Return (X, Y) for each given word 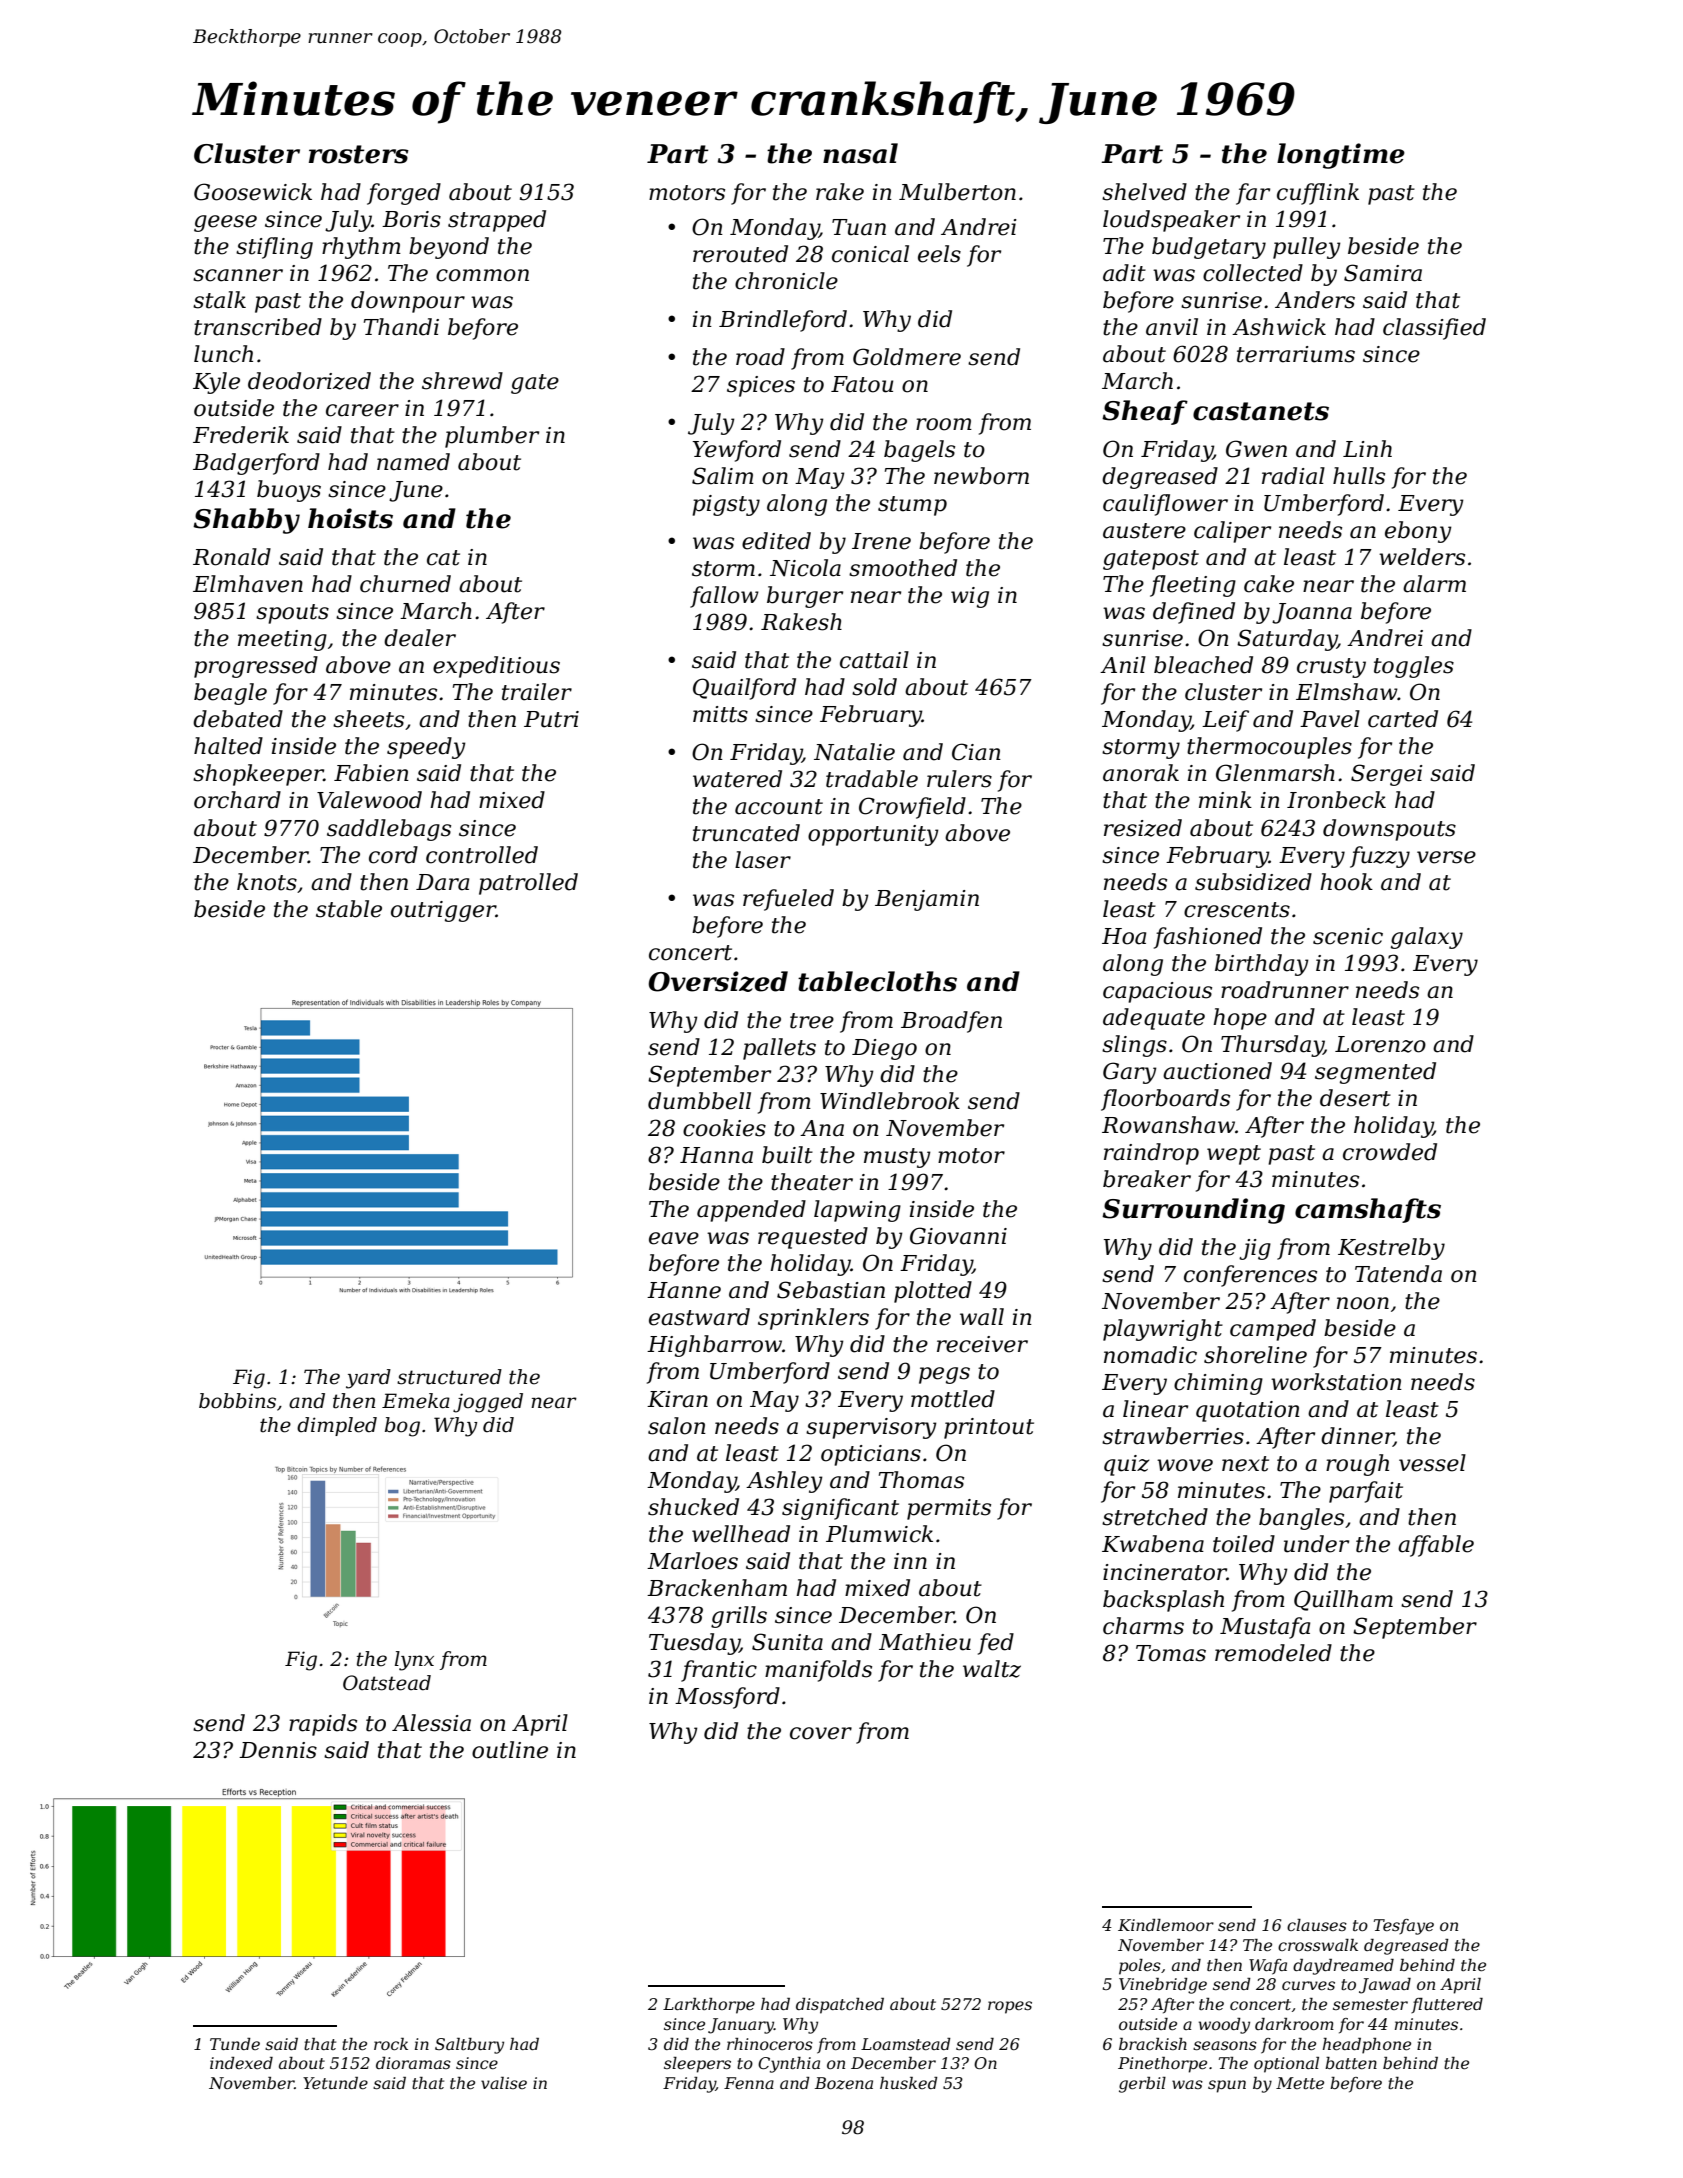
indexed (241, 2063)
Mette (1300, 2083)
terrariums (1296, 354)
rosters (359, 154)
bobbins (237, 1401)
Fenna (749, 2083)
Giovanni (958, 1236)
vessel (1432, 1463)
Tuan (859, 227)
